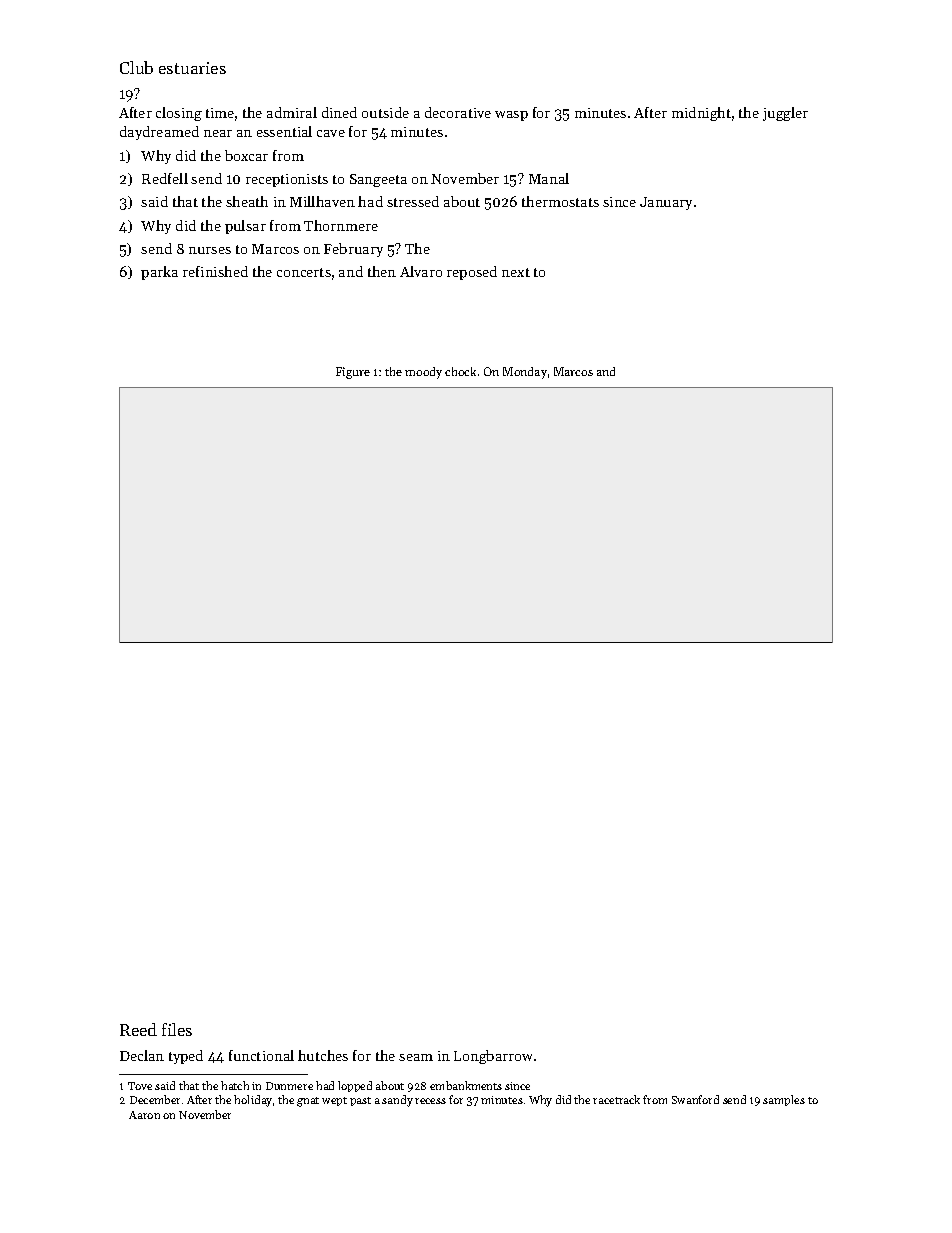 This screenshot has width=952, height=1233. Describe the element at coordinates (460, 371) in the screenshot. I see `chock` at that location.
